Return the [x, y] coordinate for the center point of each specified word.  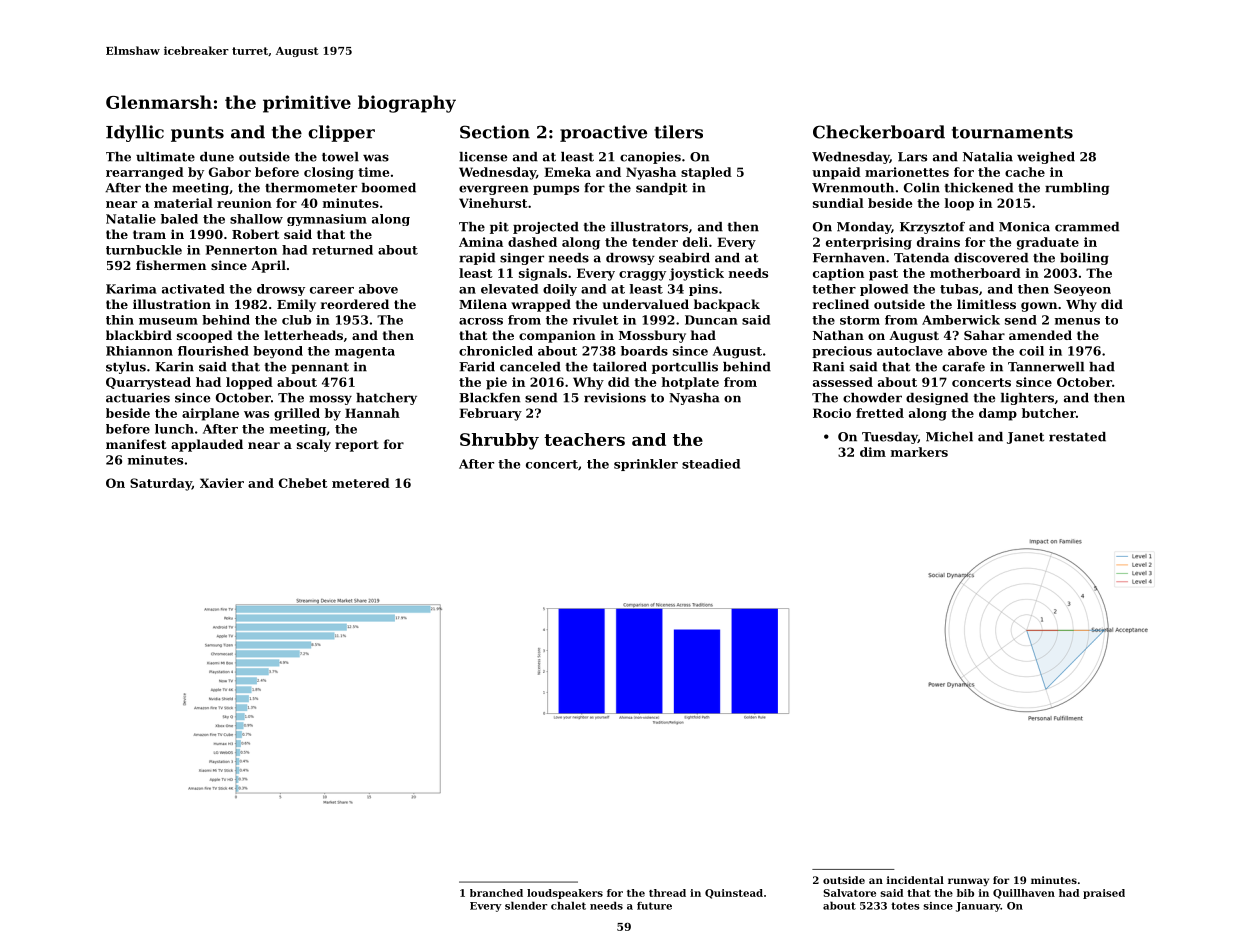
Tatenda [921, 258]
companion [557, 336]
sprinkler [646, 465]
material [183, 203]
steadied [711, 464]
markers [919, 452]
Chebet [303, 483]
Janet [1025, 438]
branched [496, 893]
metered [361, 483]
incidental [915, 880]
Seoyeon [1082, 290]
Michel [949, 437]
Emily [296, 305]
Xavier [222, 483]
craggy [642, 276]
